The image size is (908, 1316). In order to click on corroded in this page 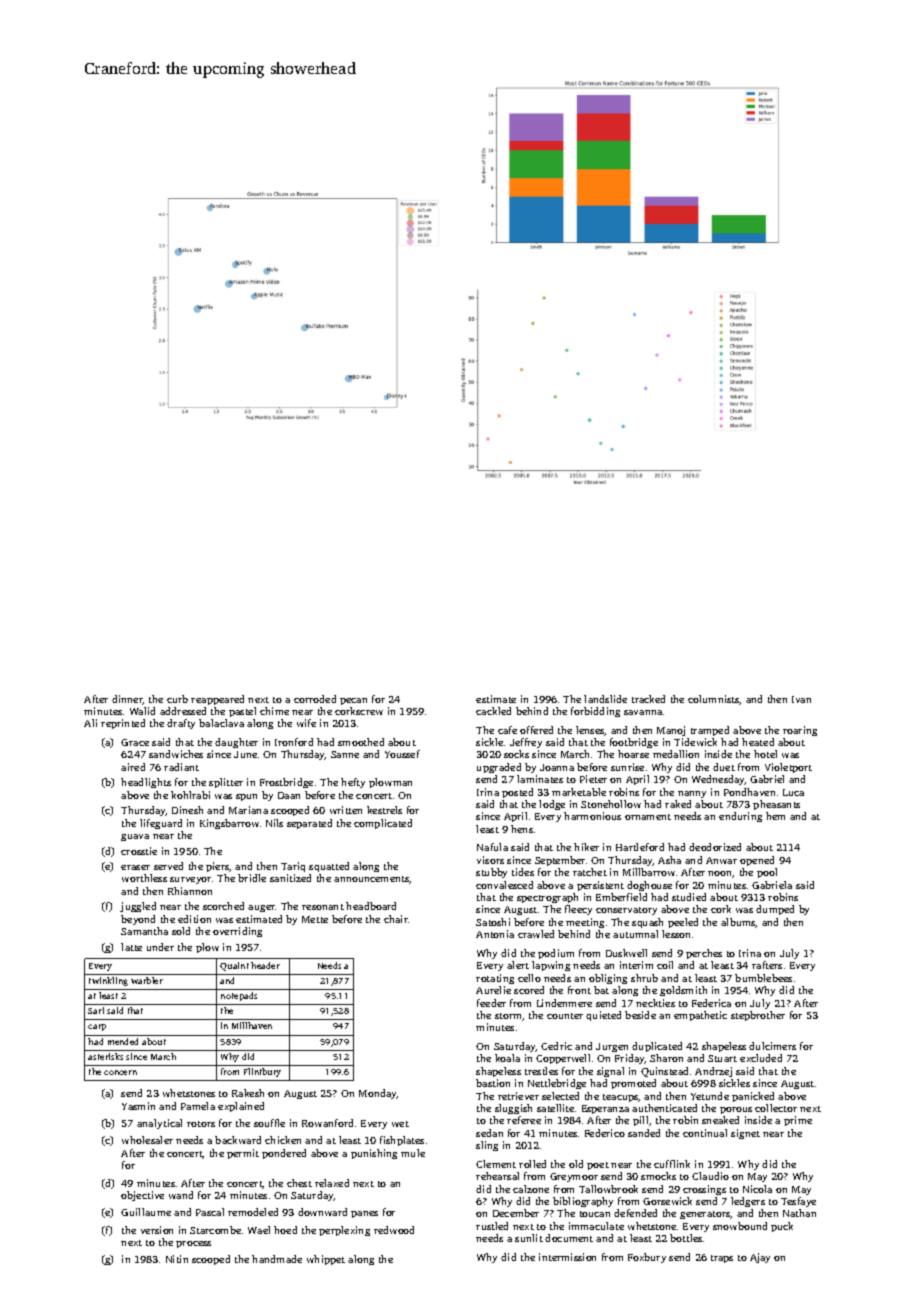, I will do `click(315, 699)`.
